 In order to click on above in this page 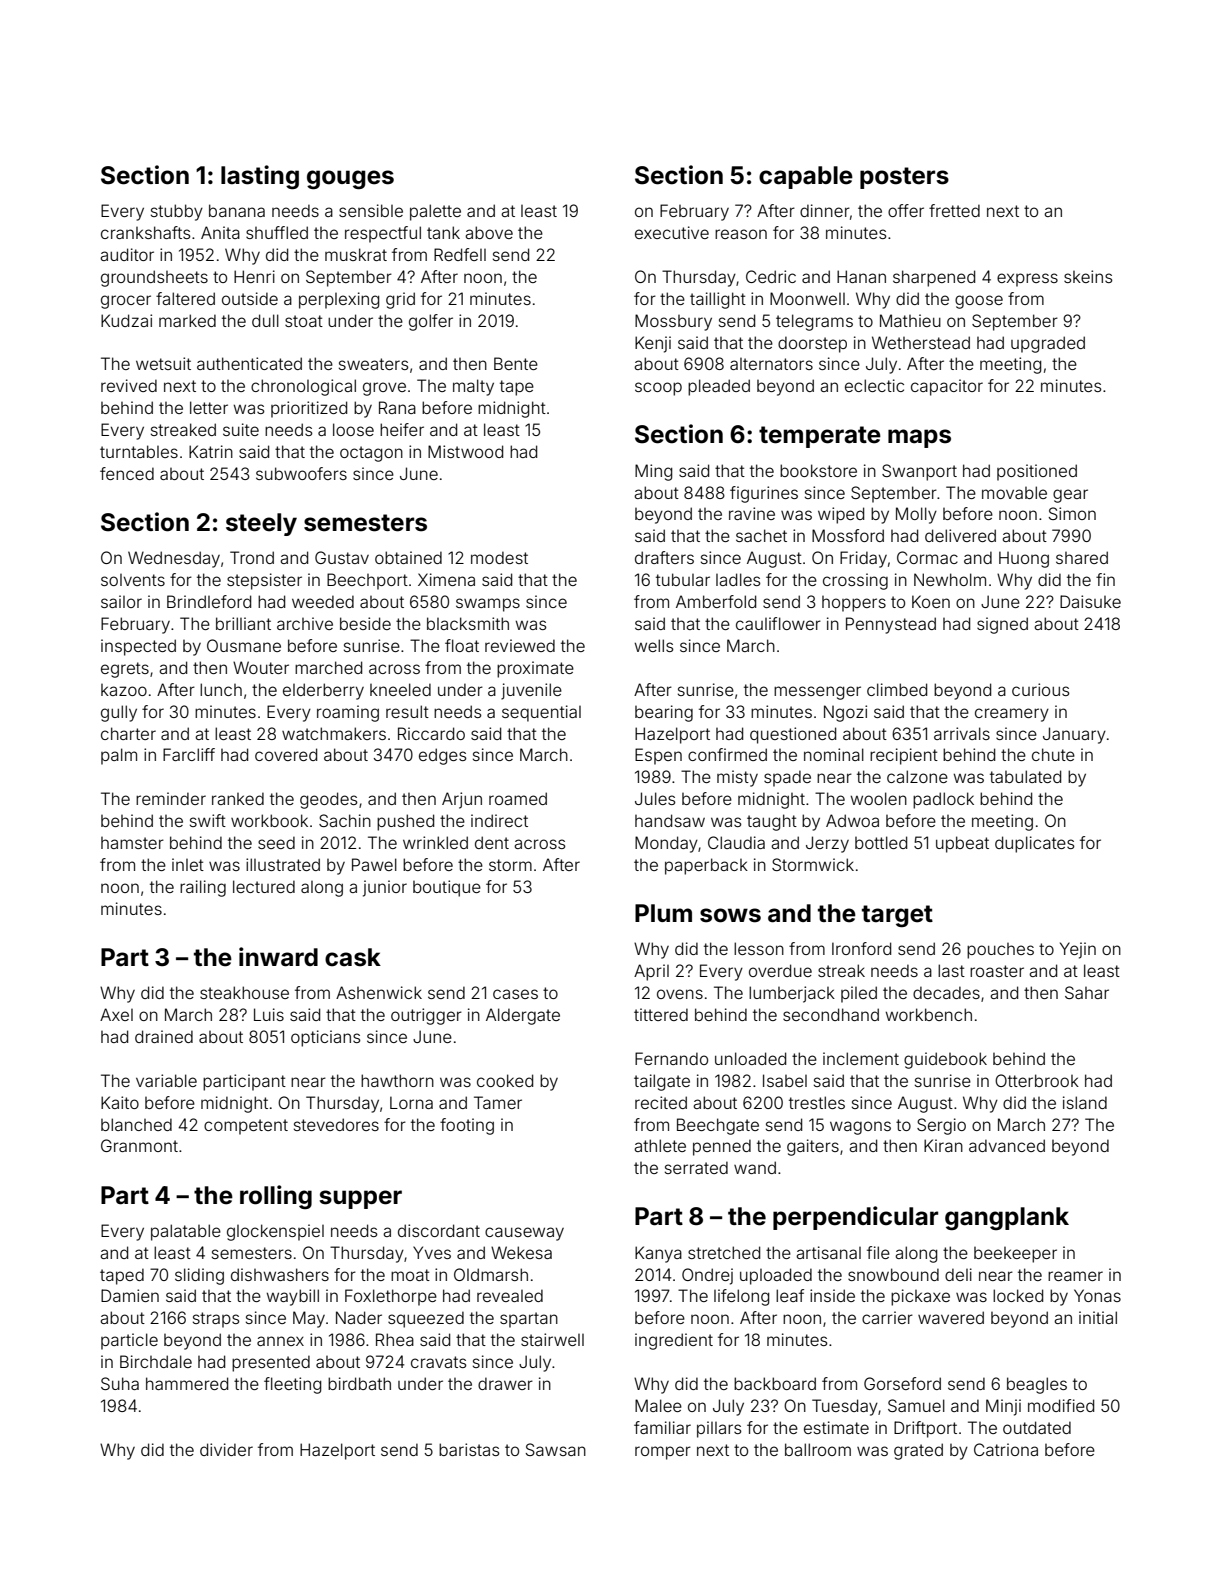, I will do `click(489, 232)`.
